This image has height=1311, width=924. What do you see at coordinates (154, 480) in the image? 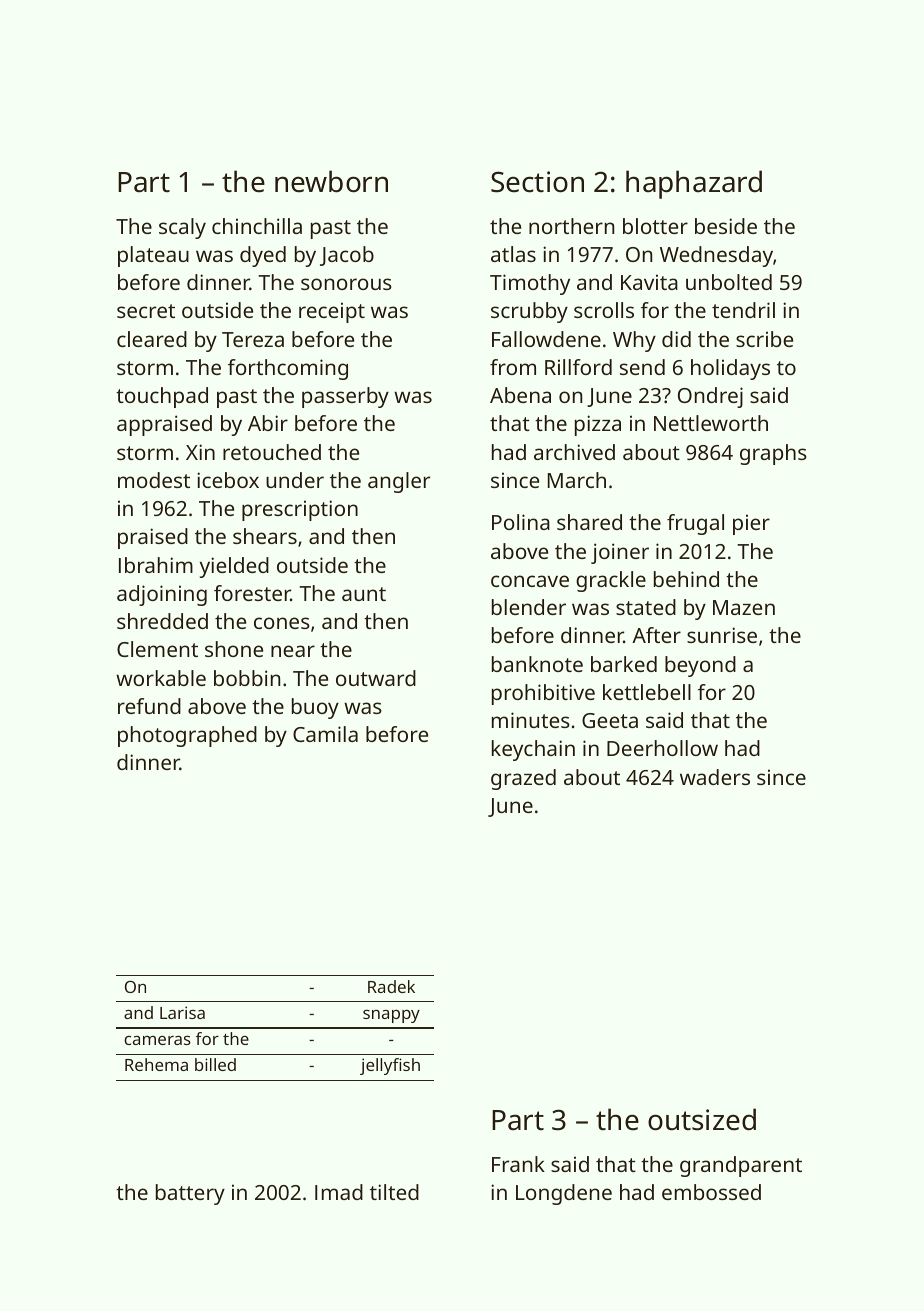
I see `modest` at bounding box center [154, 480].
